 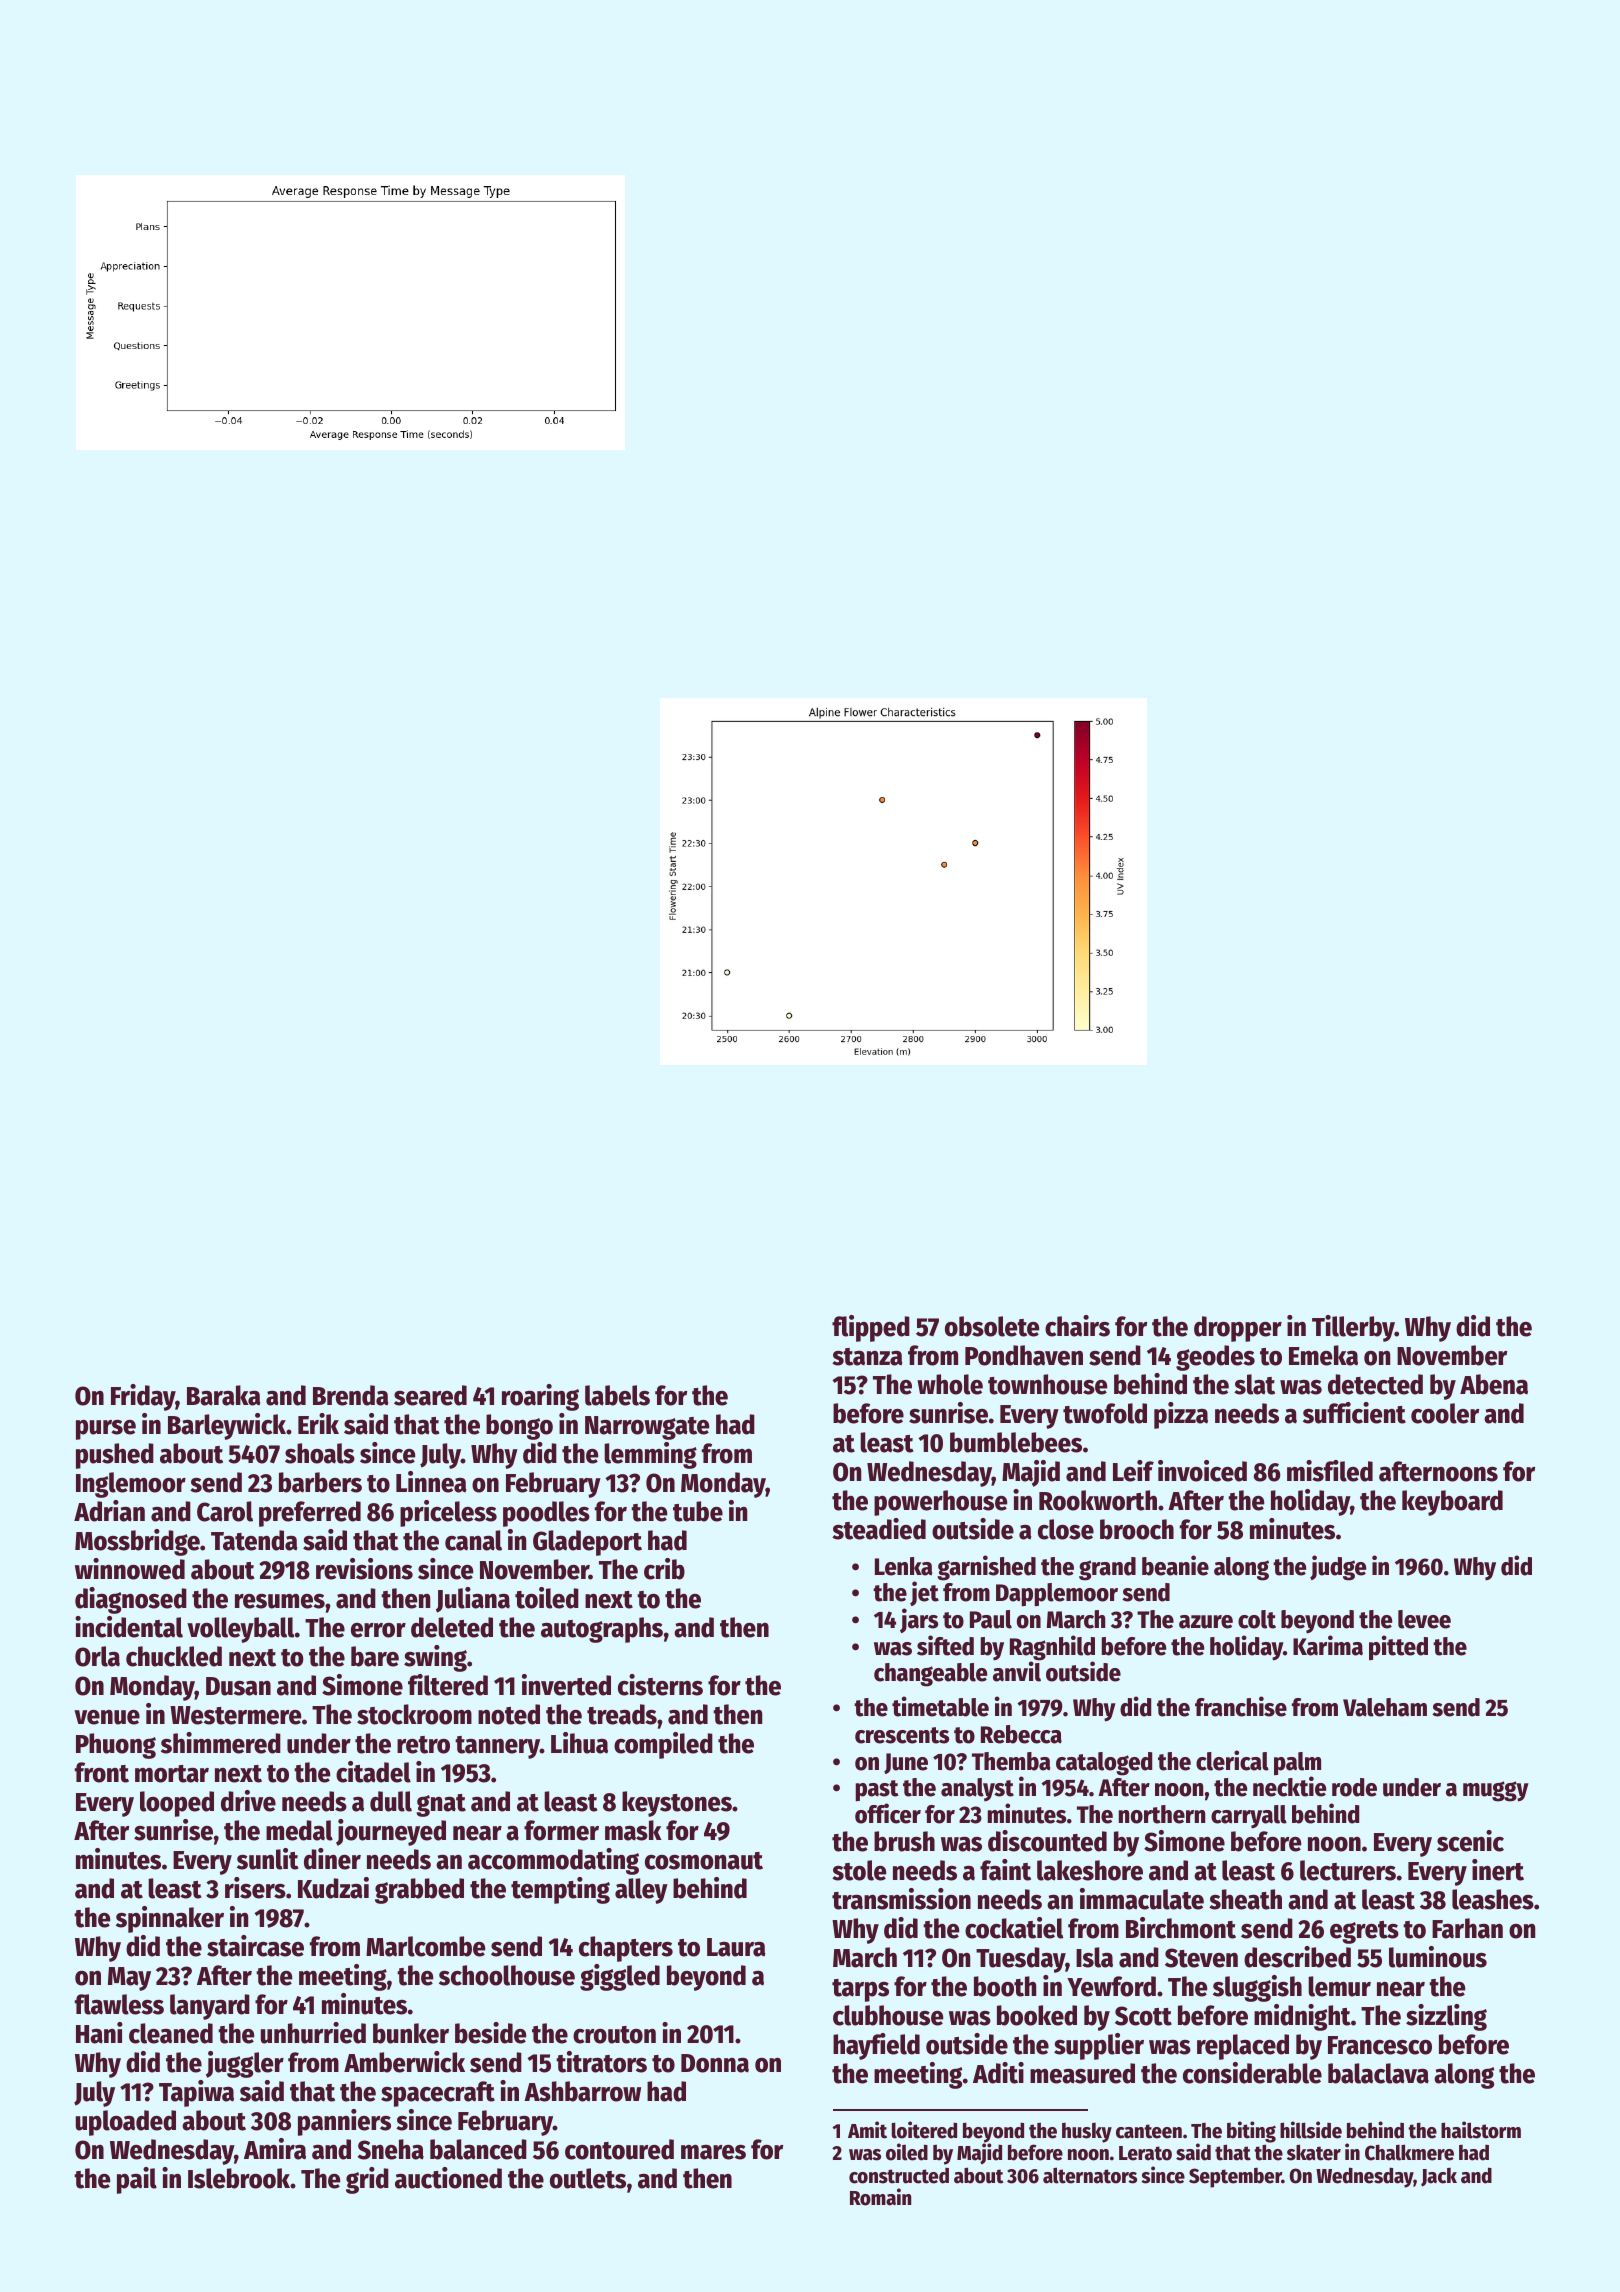 I want to click on keyboard, so click(x=1452, y=1503).
